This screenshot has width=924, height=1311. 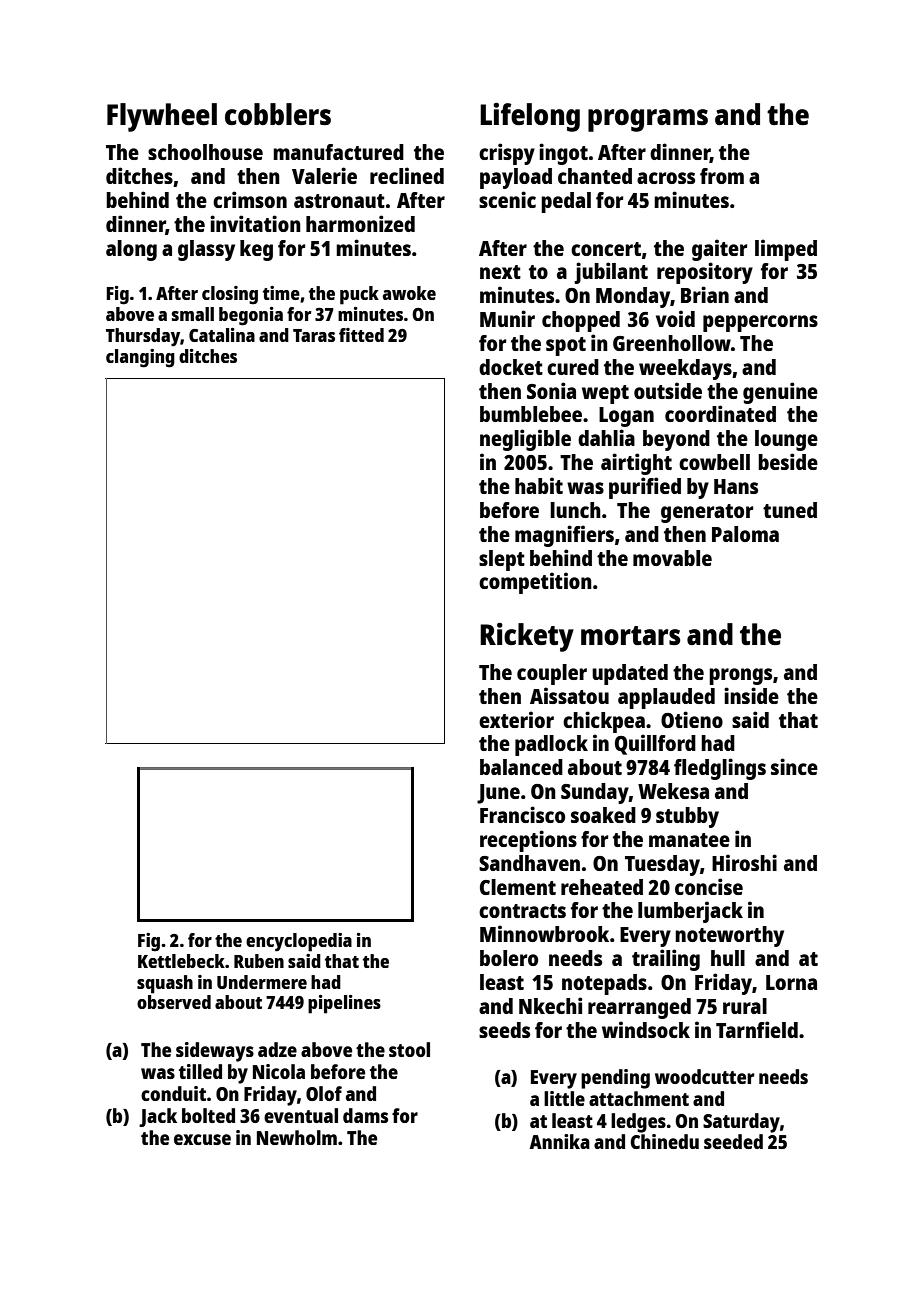 What do you see at coordinates (502, 560) in the screenshot?
I see `slept` at bounding box center [502, 560].
